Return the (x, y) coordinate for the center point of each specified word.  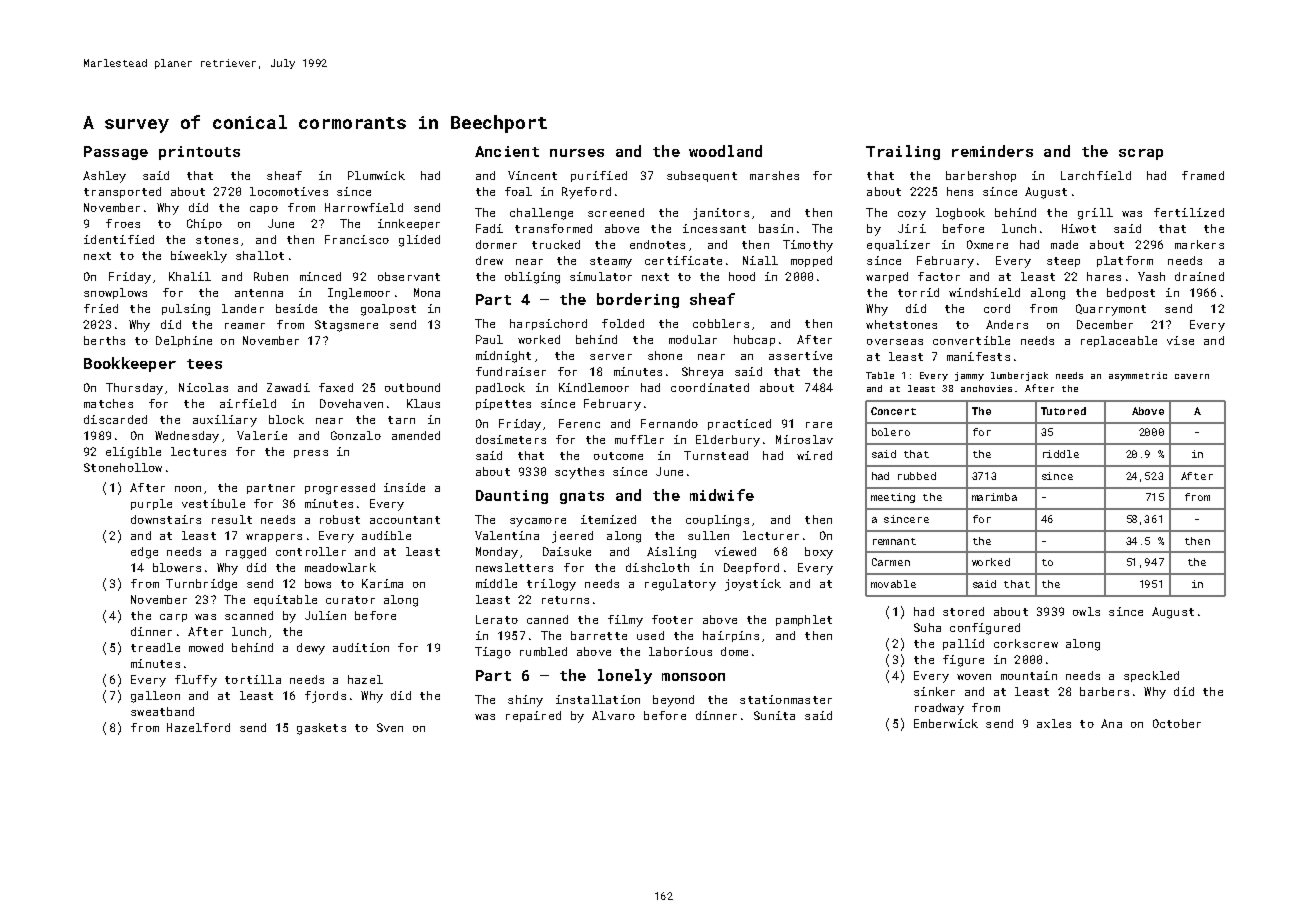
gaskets (321, 729)
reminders (992, 151)
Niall (760, 260)
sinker (934, 691)
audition (361, 647)
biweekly (199, 257)
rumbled (543, 651)
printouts (199, 153)
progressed (340, 489)
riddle (1061, 454)
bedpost (1131, 293)
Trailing (903, 152)
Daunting (512, 497)
